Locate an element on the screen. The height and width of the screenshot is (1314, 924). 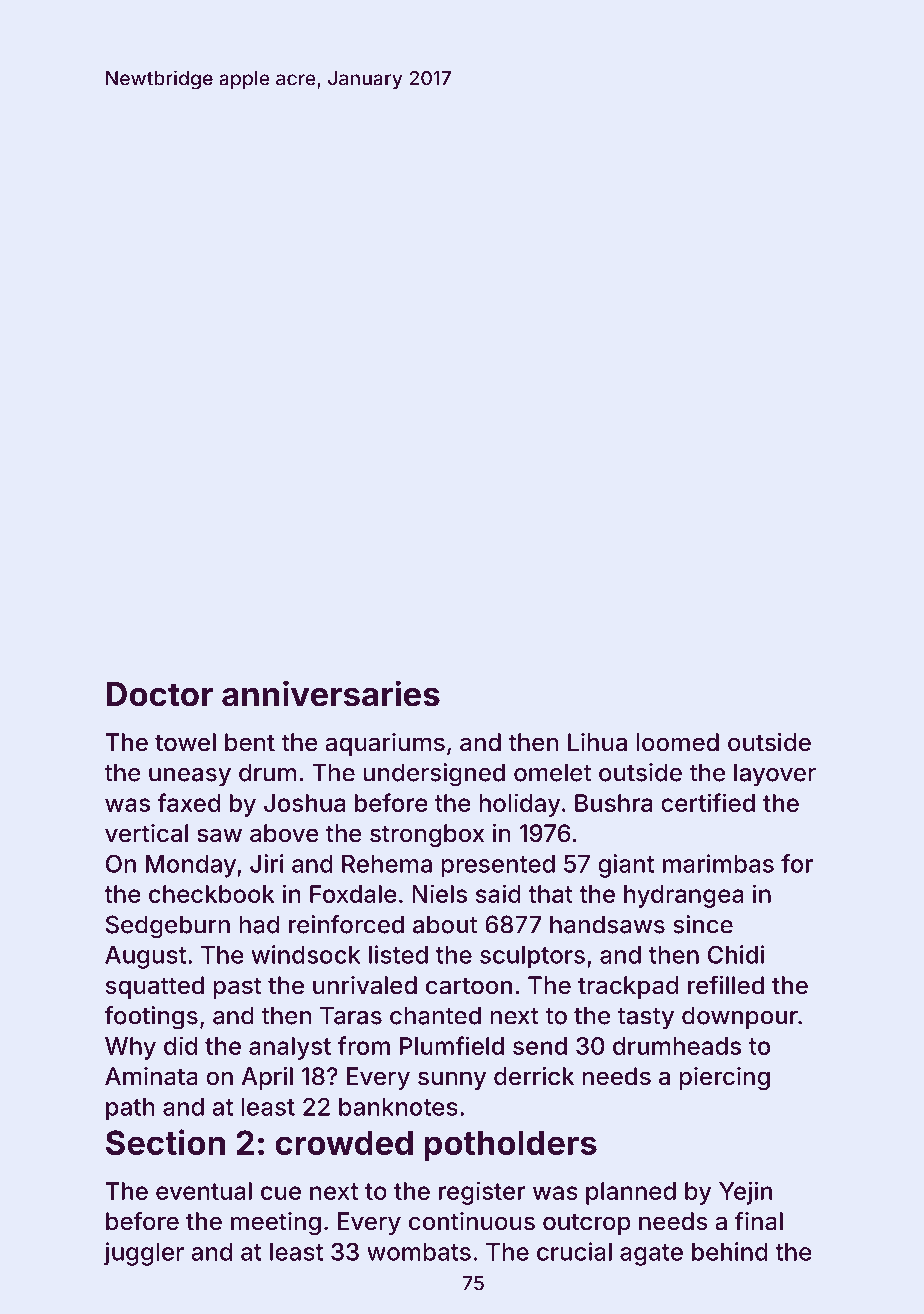
agate is located at coordinates (651, 1255).
